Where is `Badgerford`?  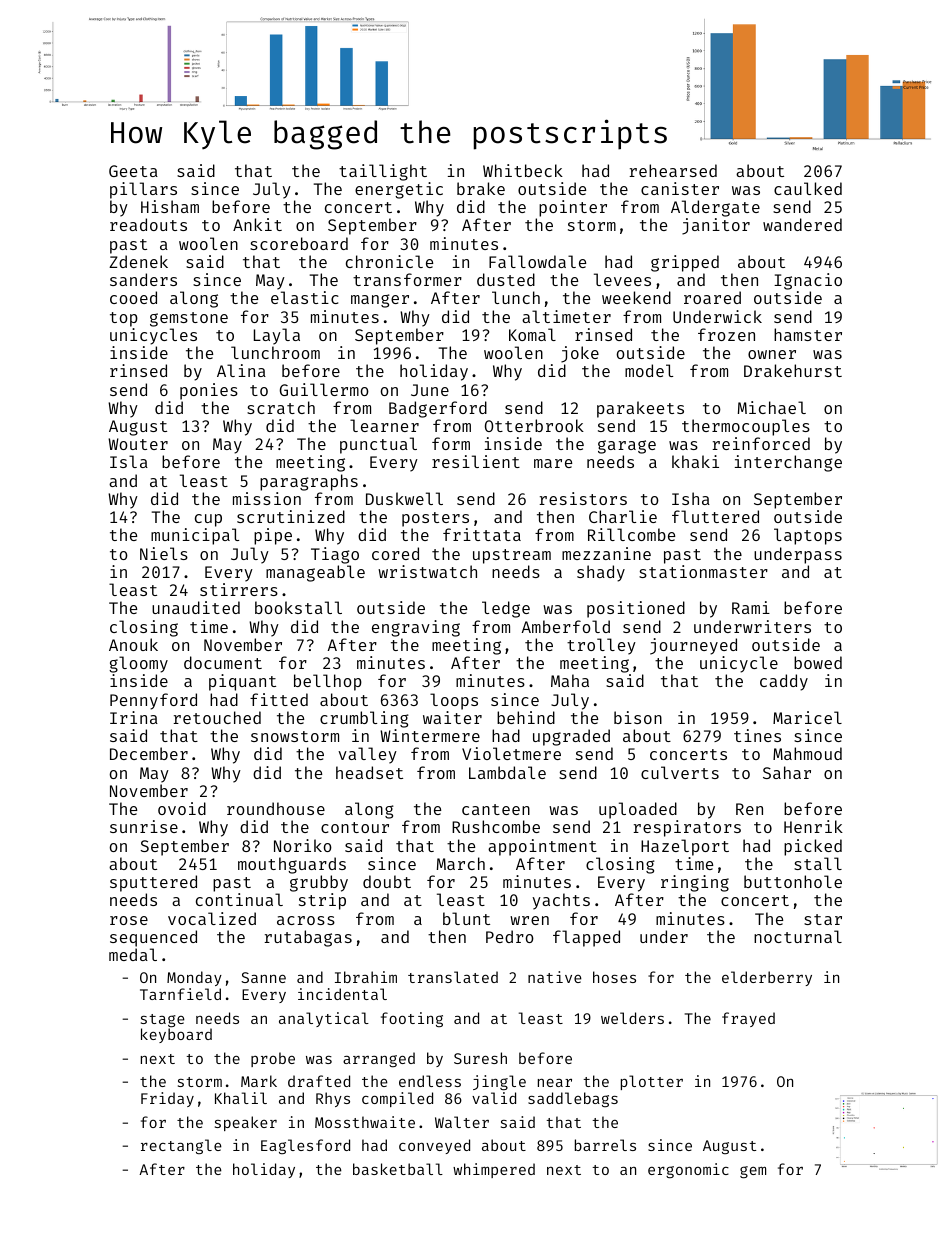 Badgerford is located at coordinates (438, 409).
